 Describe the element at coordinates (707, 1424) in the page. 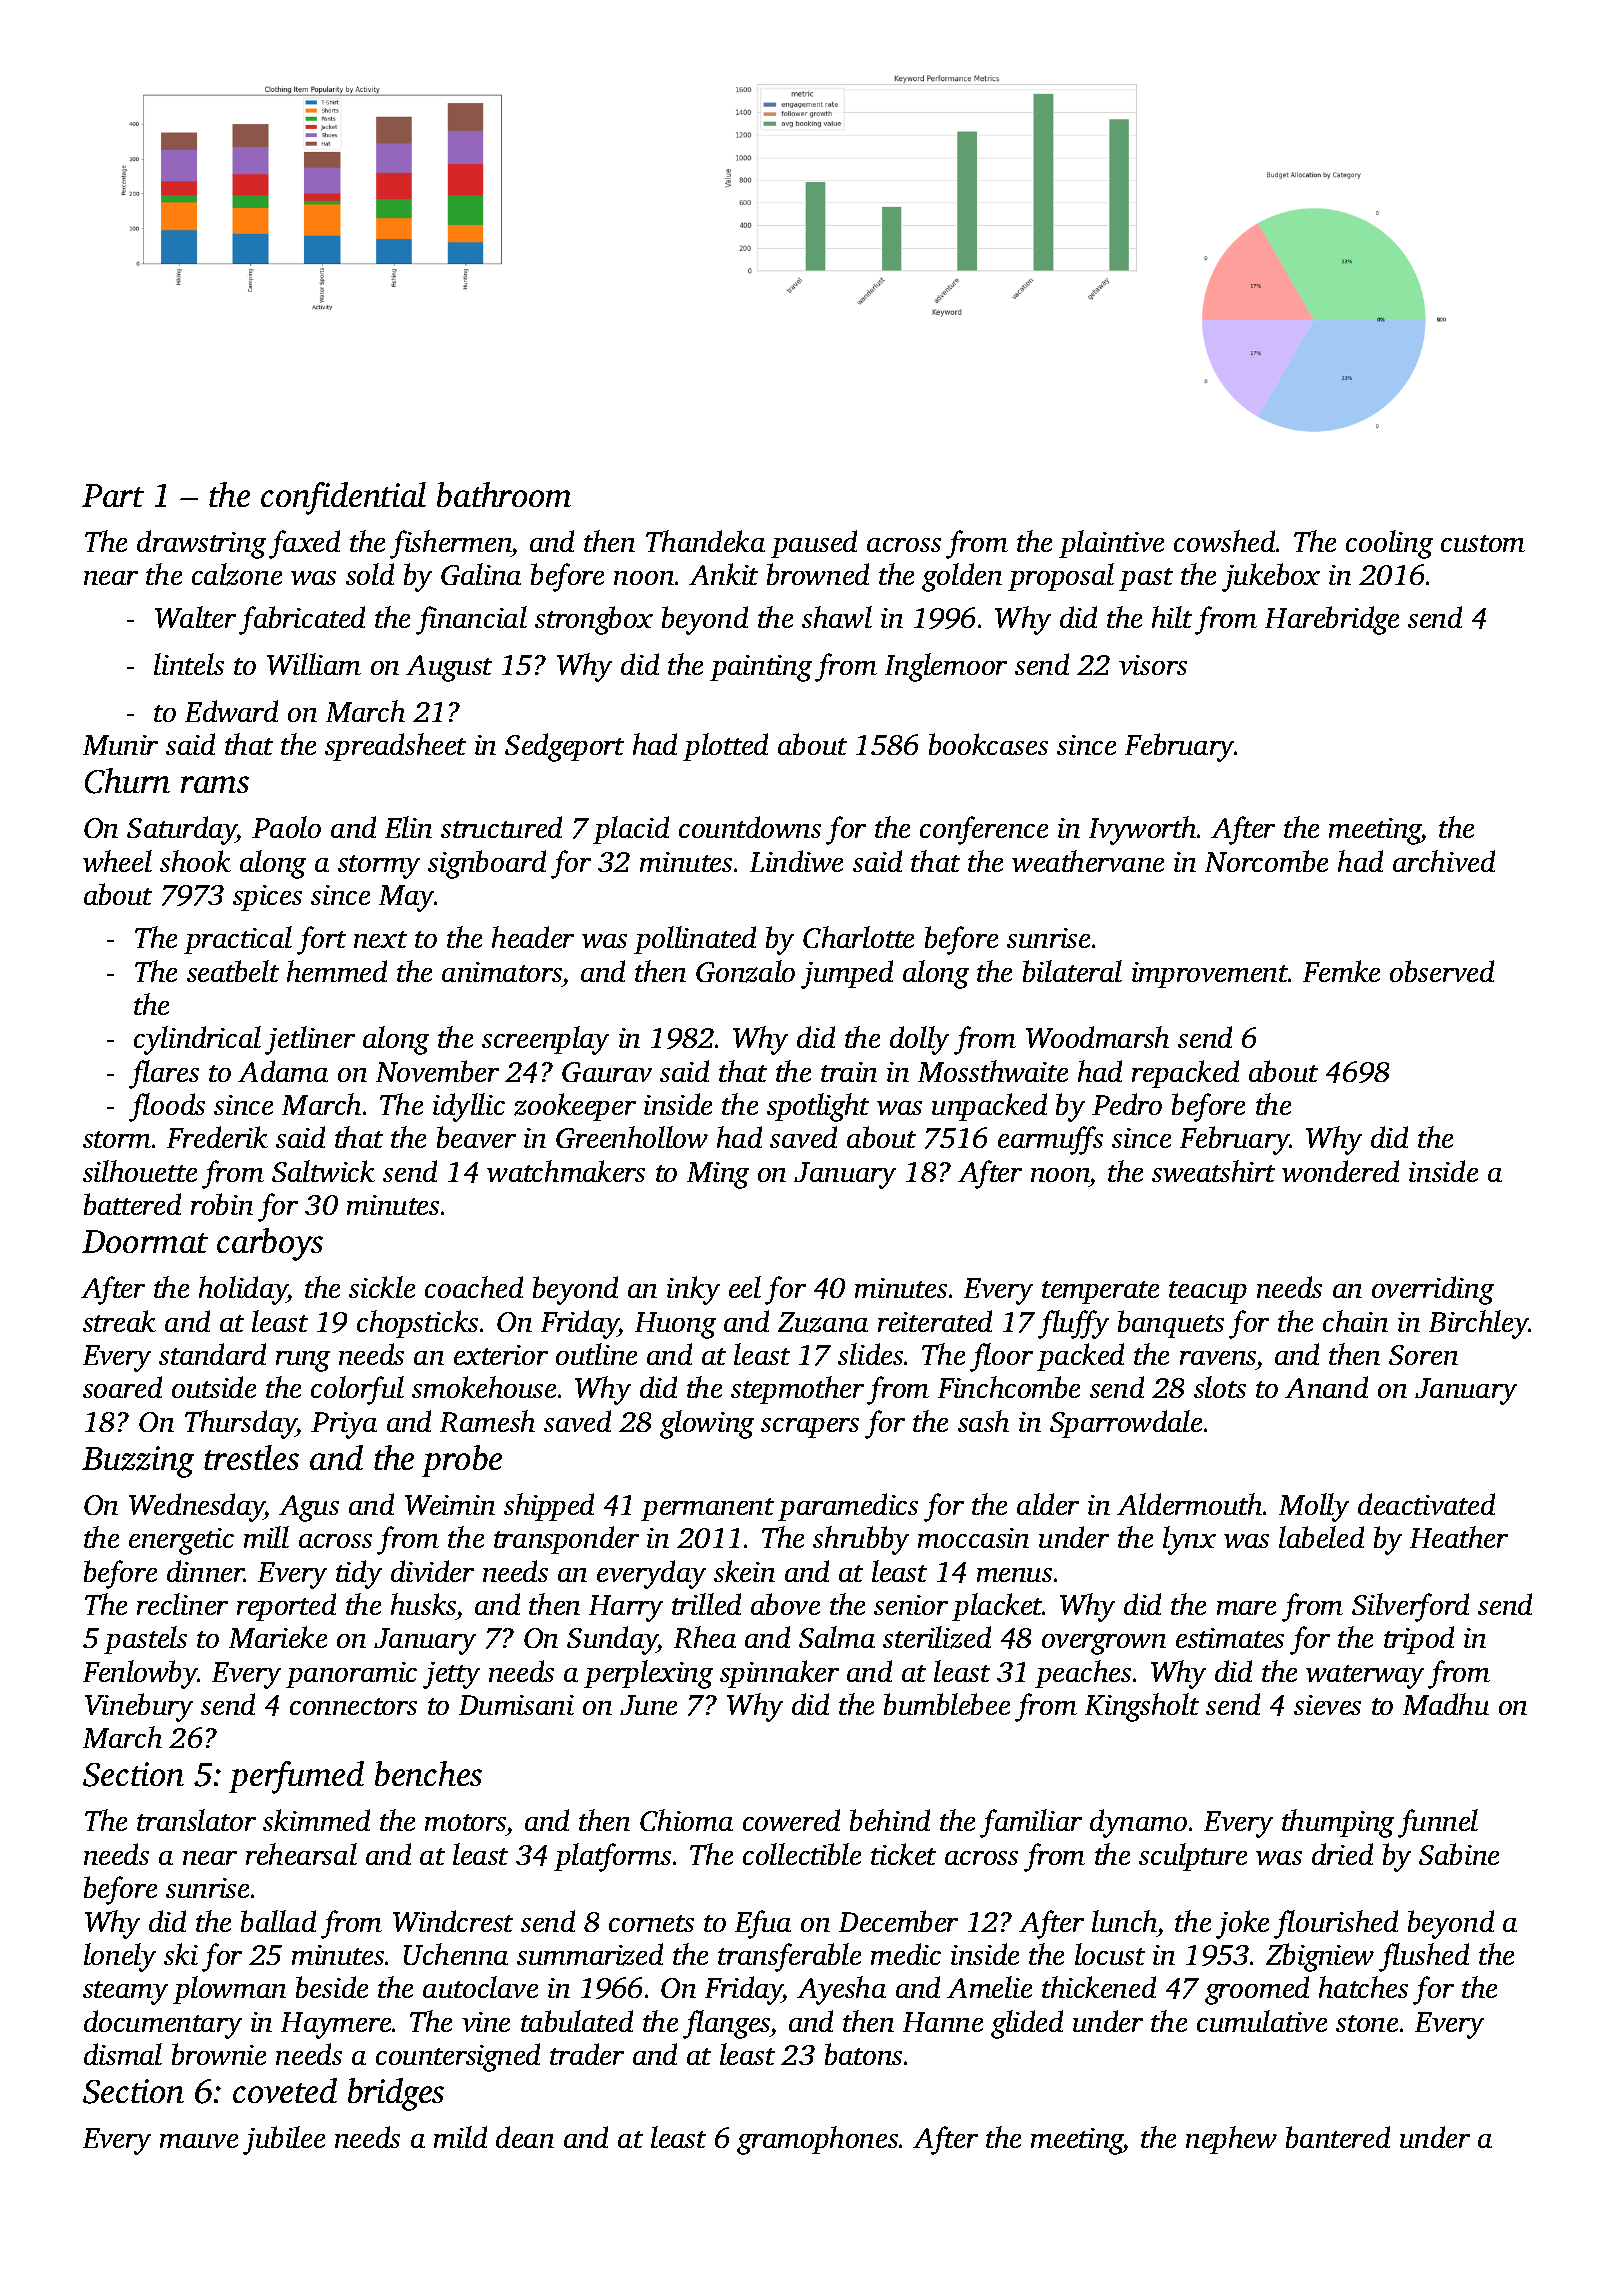

I see `glowing` at that location.
